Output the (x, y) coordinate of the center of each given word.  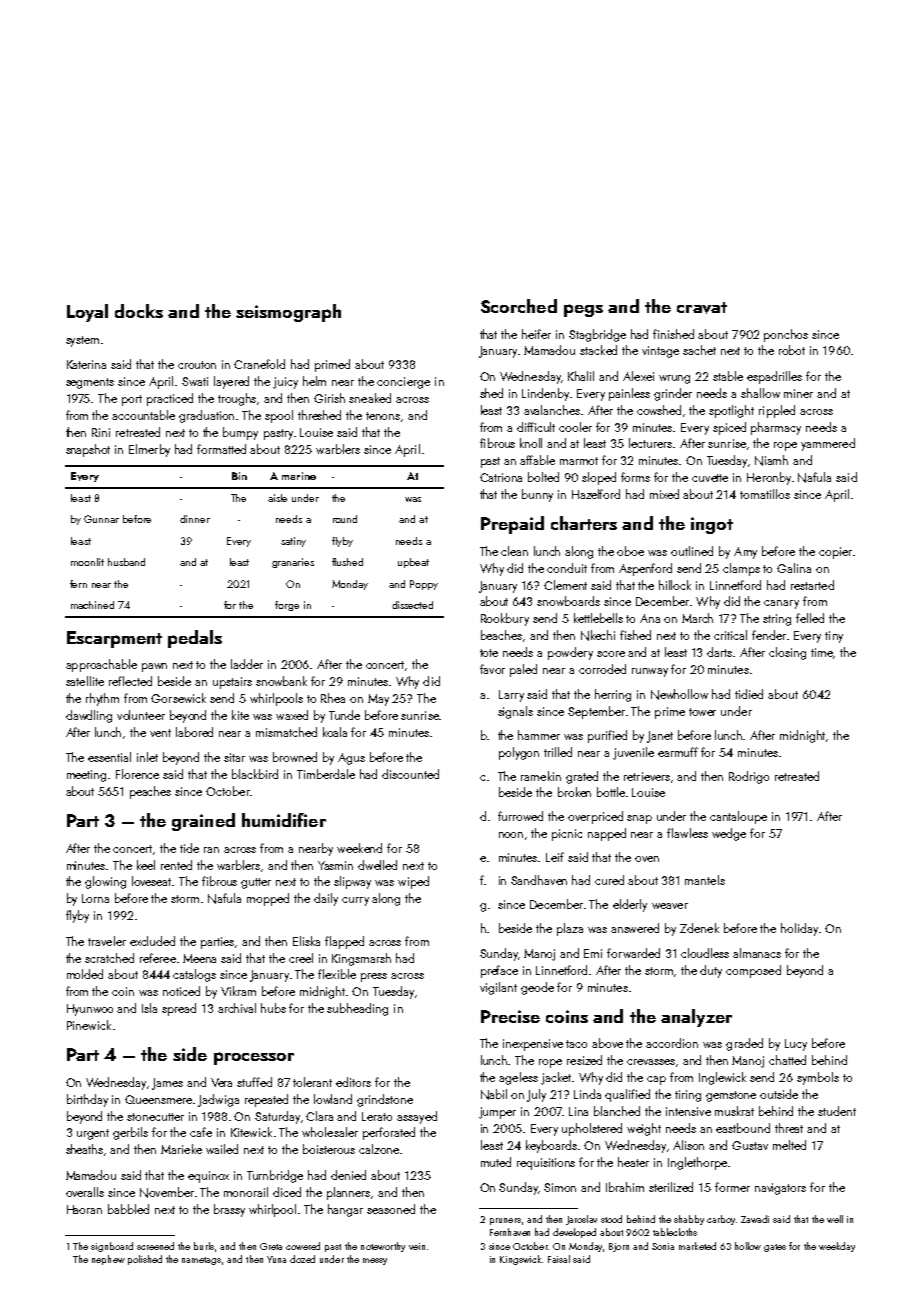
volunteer (141, 715)
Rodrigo (749, 777)
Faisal (559, 1259)
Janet (660, 737)
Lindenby (545, 394)
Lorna (95, 898)
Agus (351, 759)
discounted (410, 774)
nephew (108, 1260)
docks (139, 311)
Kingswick (520, 1260)
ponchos (786, 335)
